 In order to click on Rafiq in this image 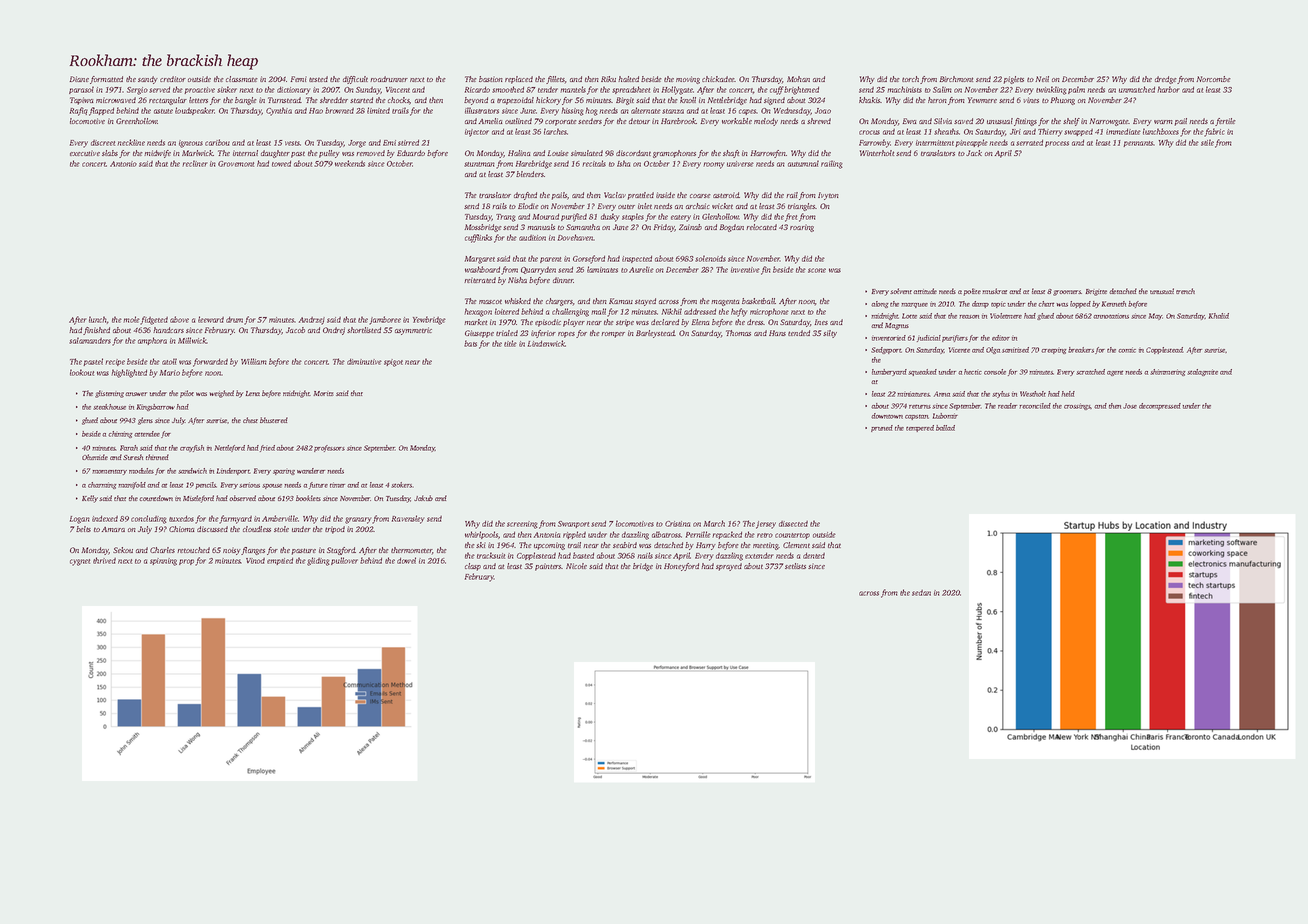, I will do `click(79, 111)`.
